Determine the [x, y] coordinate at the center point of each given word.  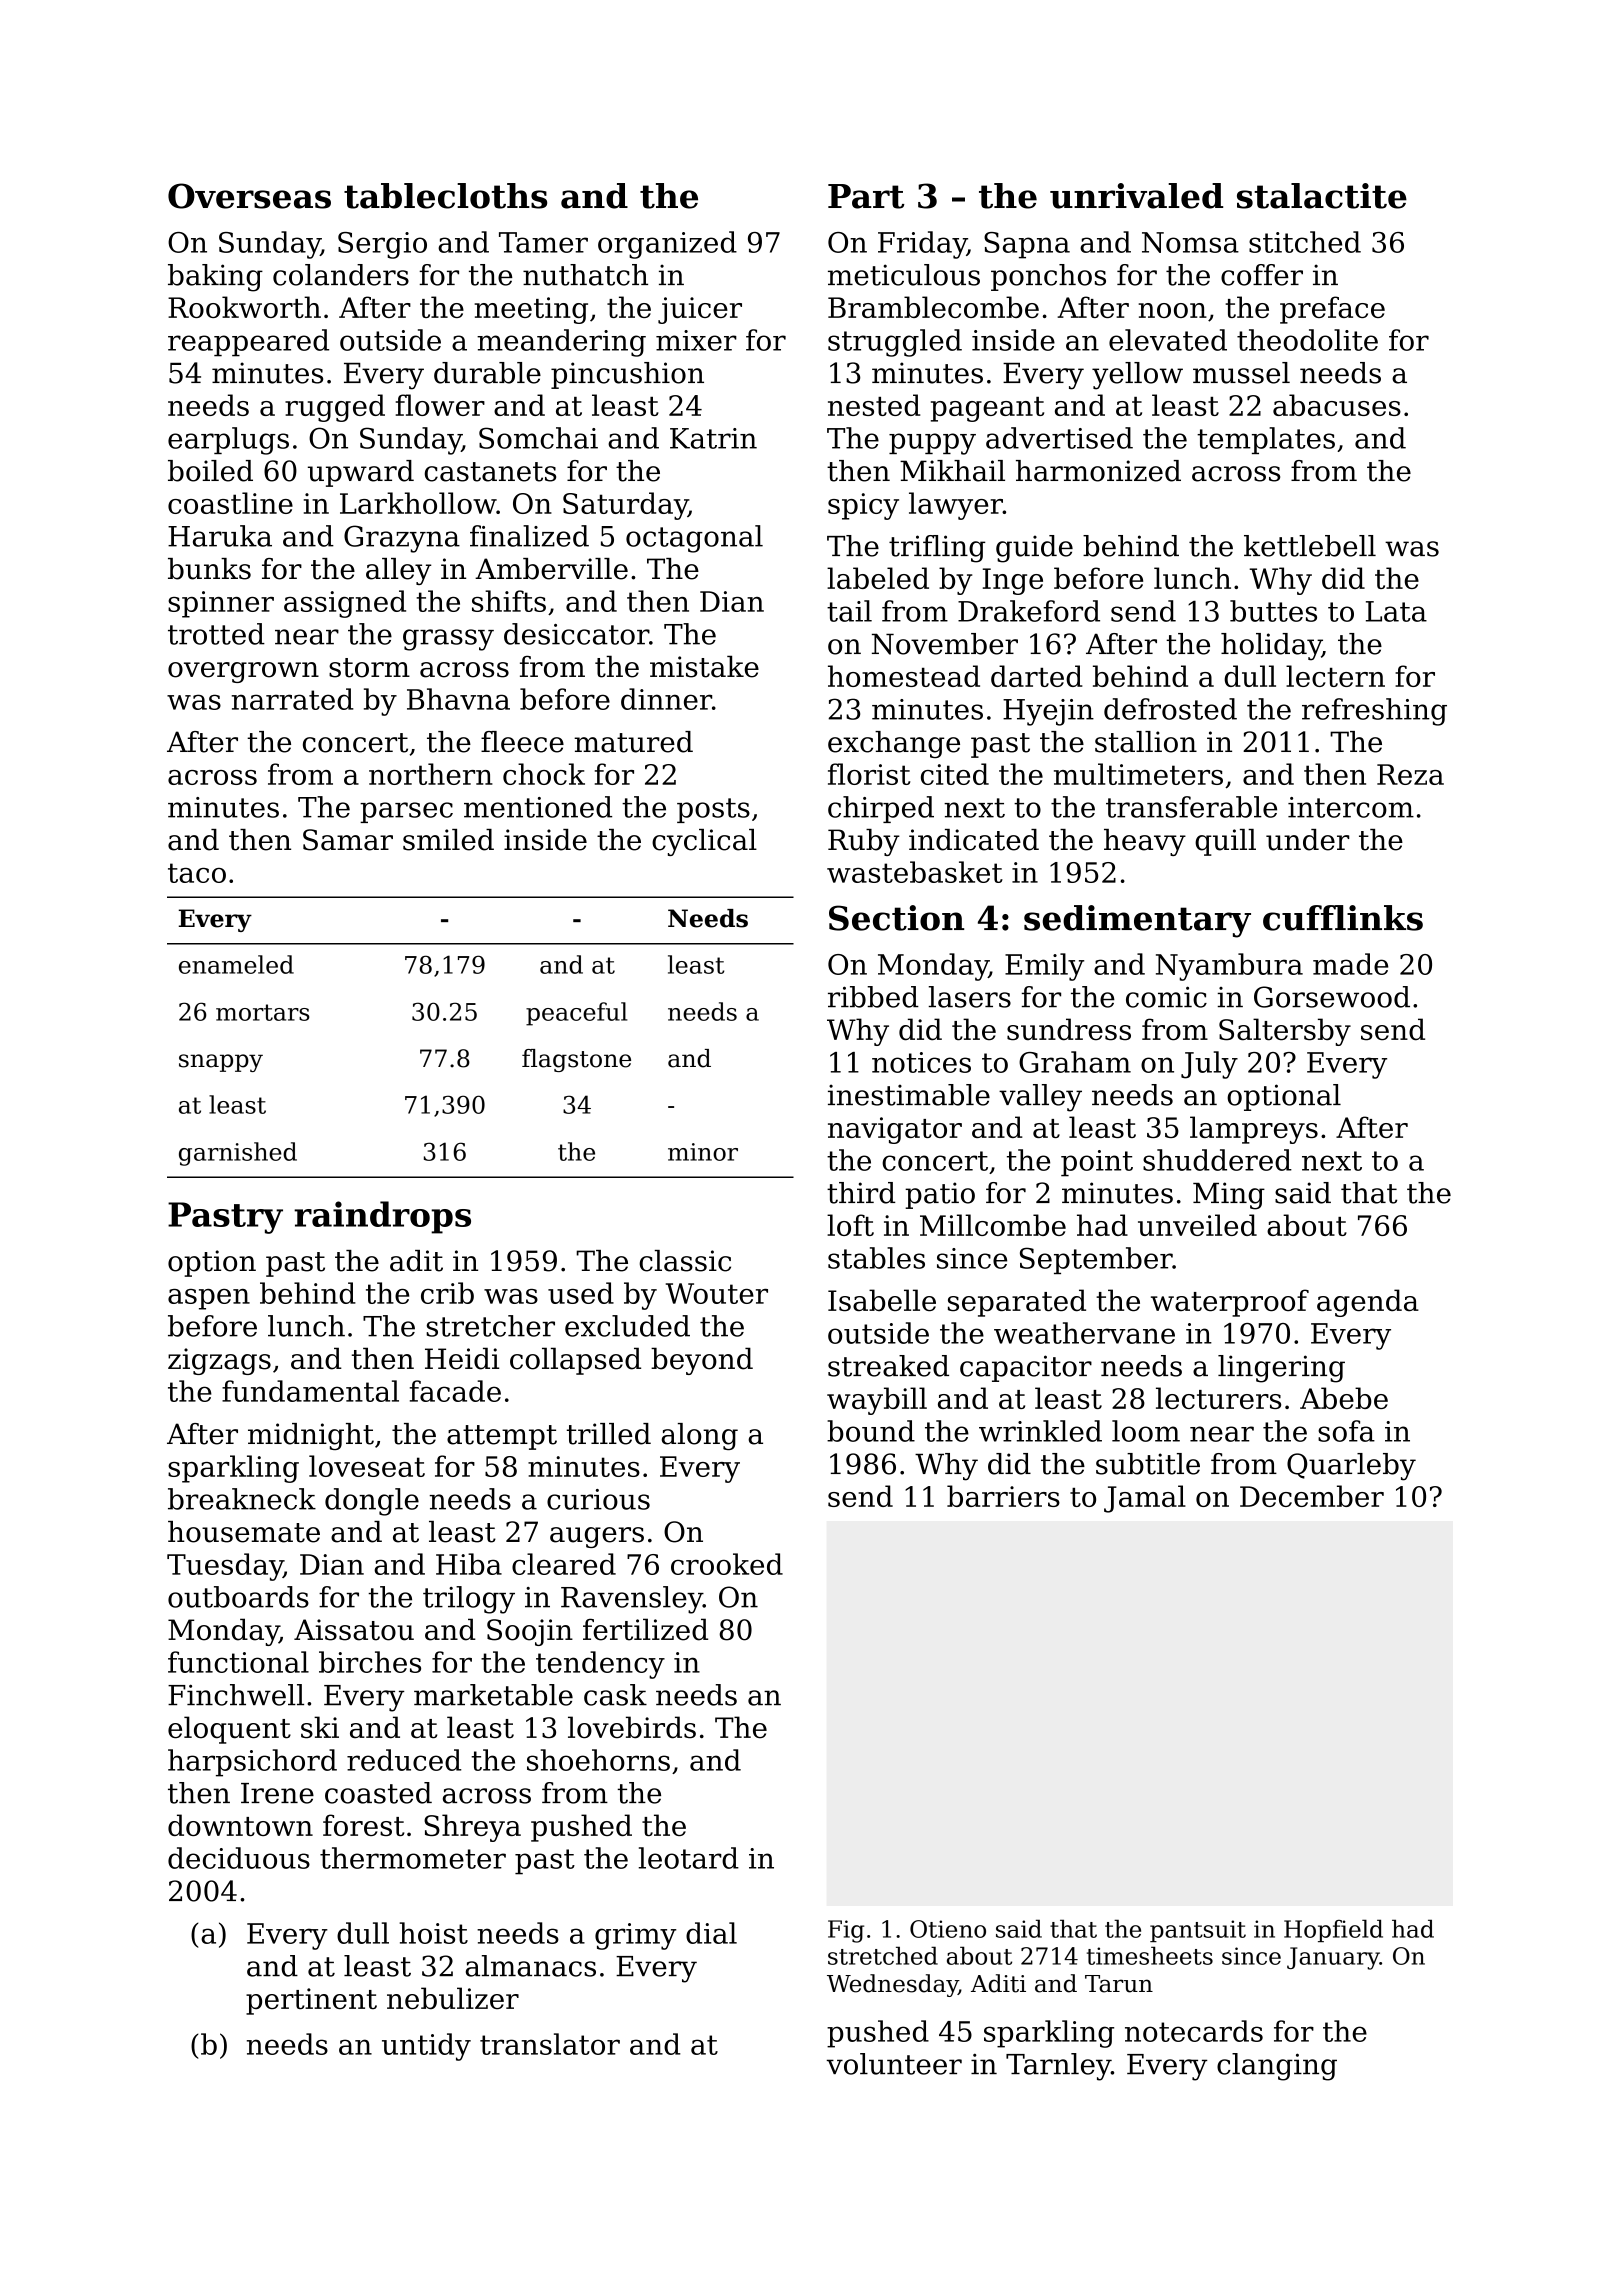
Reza [1410, 774]
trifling [937, 549]
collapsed [575, 1361]
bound [871, 1431]
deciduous [239, 1858]
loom [1146, 1431]
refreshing [1374, 712]
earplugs [228, 441]
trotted [216, 634]
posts [713, 810]
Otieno [948, 1929]
